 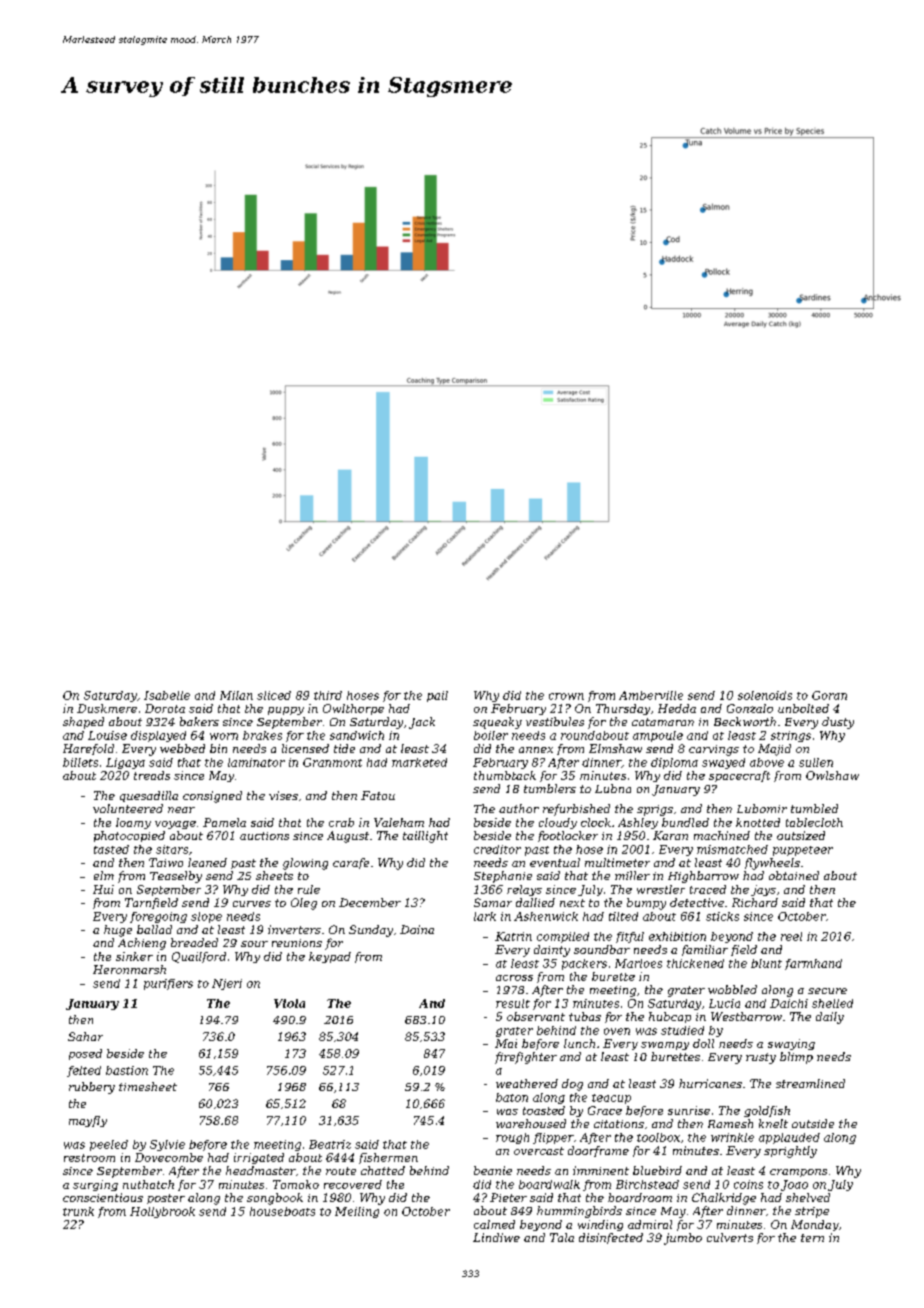 What do you see at coordinates (289, 1003) in the document?
I see `Viola` at bounding box center [289, 1003].
